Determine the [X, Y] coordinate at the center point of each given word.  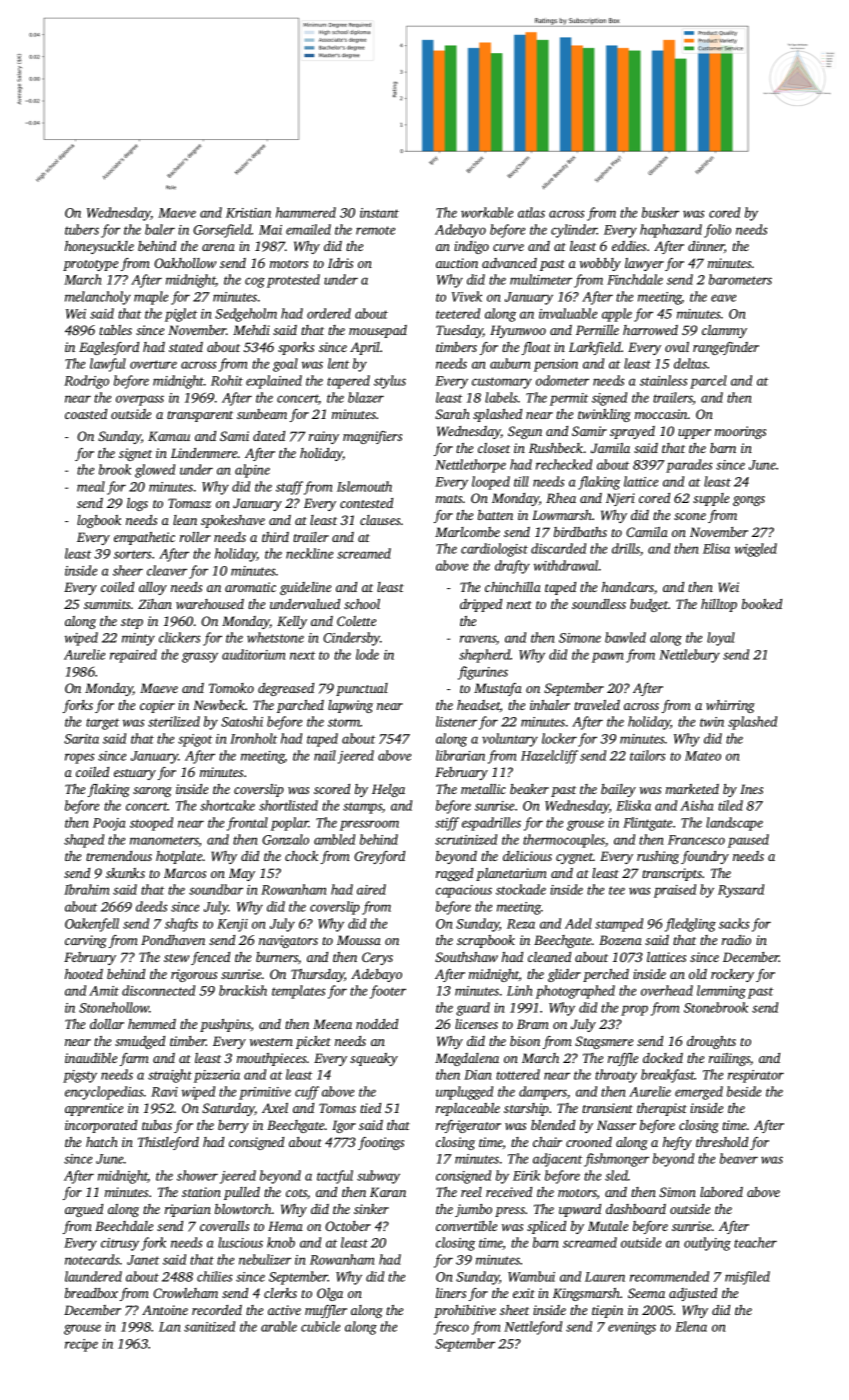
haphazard [671, 231]
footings [381, 1143]
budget [649, 605]
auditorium [253, 654]
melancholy [98, 298]
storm [344, 722]
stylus [390, 382]
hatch [102, 1142]
